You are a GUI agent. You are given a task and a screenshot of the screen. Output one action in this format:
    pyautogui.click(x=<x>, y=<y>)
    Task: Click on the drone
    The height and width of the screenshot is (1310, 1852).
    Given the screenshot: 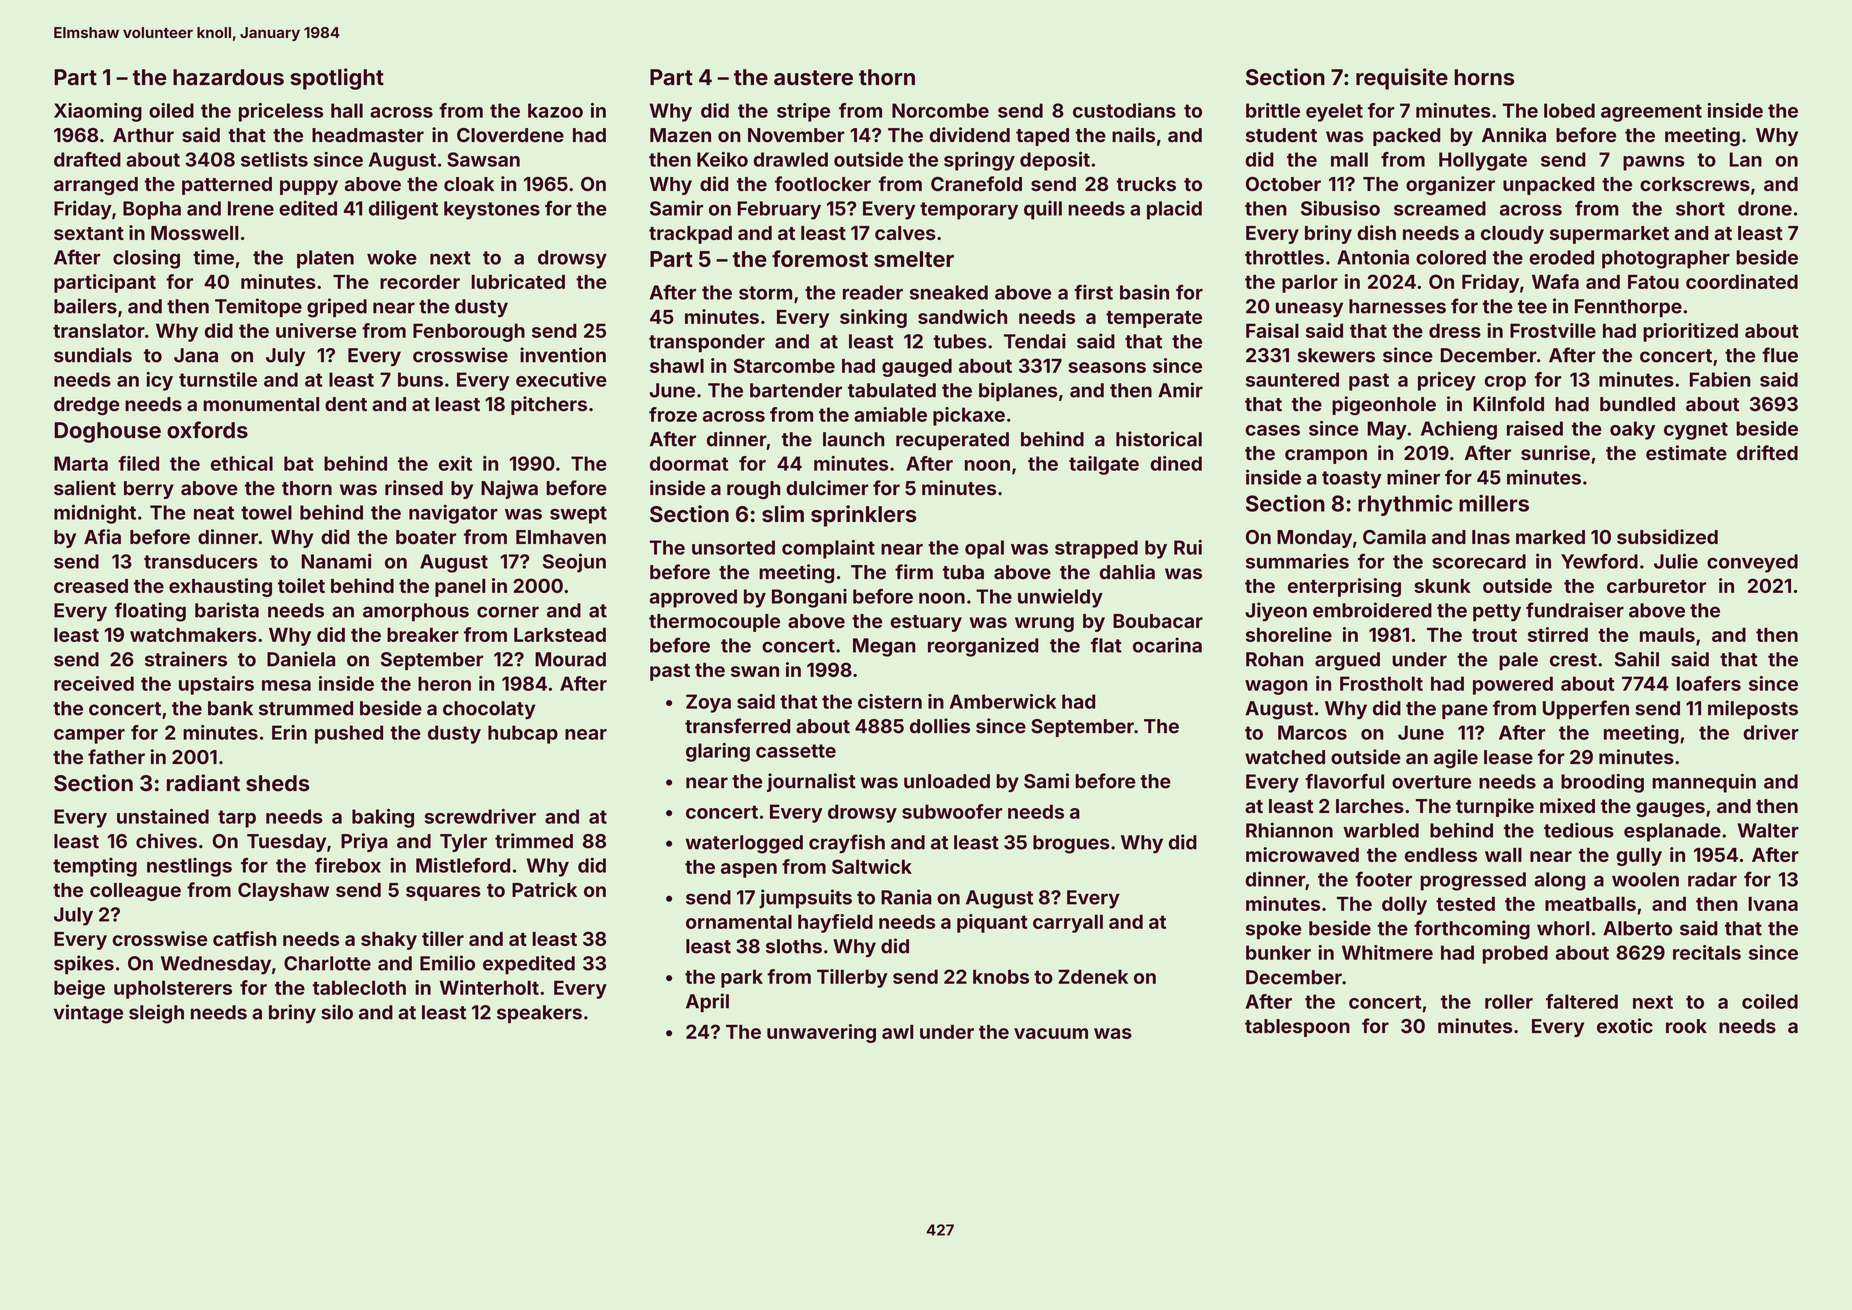 What is the action you would take?
    pyautogui.click(x=1765, y=208)
